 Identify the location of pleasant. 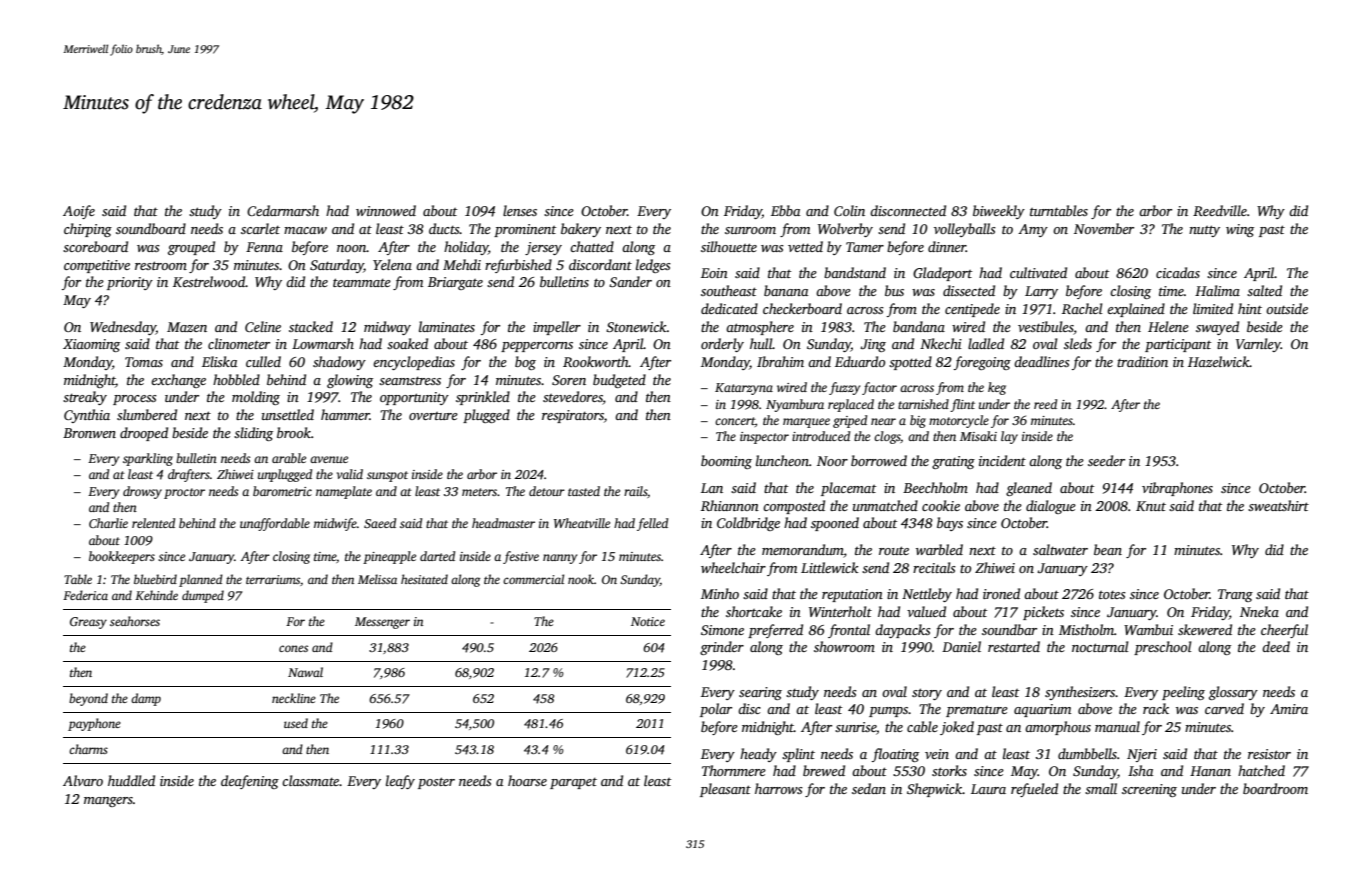
(725, 790).
